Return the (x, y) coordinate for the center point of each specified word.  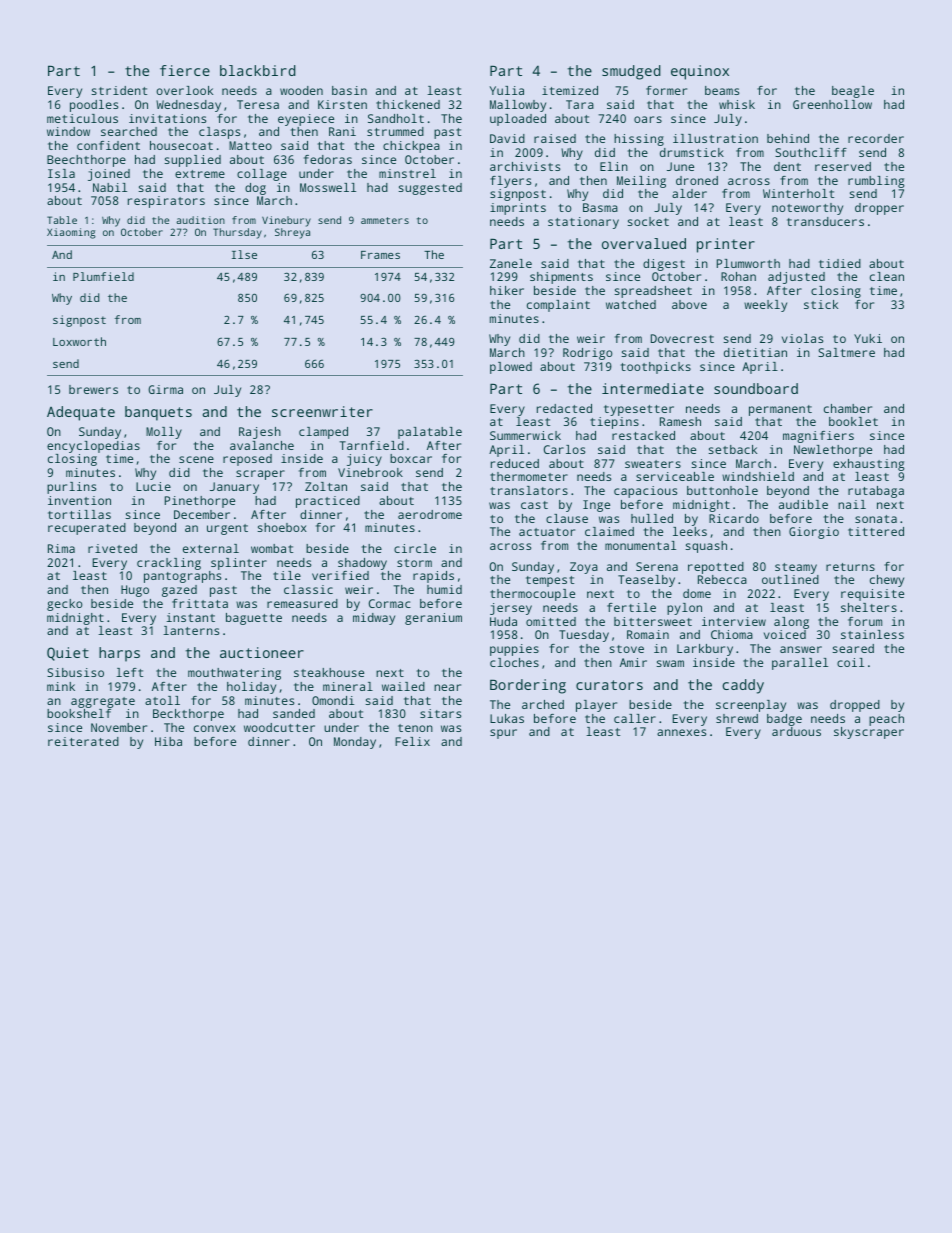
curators (609, 685)
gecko (64, 605)
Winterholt (798, 193)
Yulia (507, 90)
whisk (737, 104)
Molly (164, 433)
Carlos (564, 449)
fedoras (328, 159)
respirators (166, 202)
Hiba (168, 741)
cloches (514, 662)
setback (733, 449)
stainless (872, 634)
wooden (301, 90)
